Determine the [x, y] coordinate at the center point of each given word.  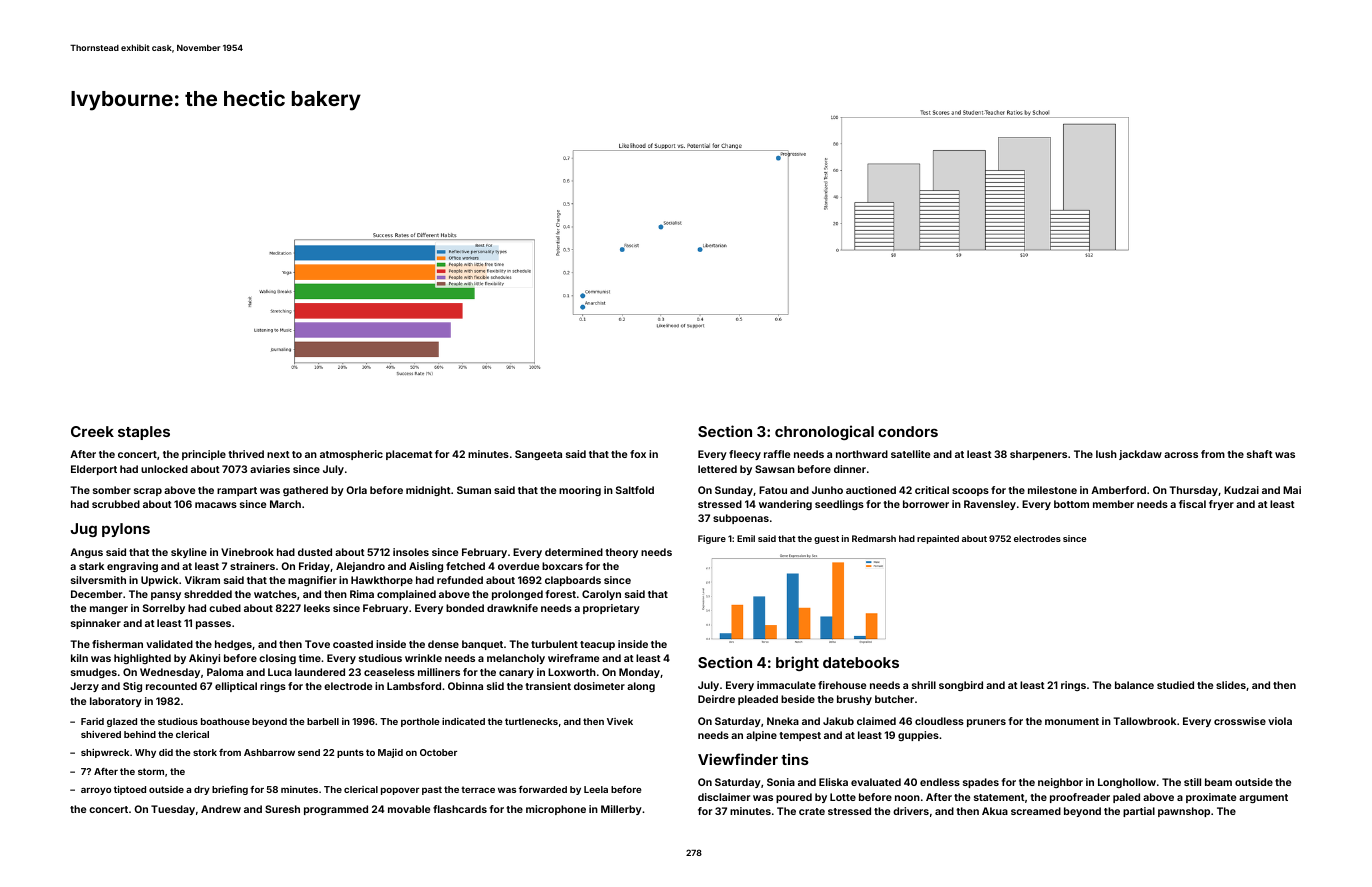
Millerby [621, 810]
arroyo [96, 791]
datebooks [861, 662]
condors [908, 431]
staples [144, 433]
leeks [317, 608]
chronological [824, 432]
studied [1175, 685]
